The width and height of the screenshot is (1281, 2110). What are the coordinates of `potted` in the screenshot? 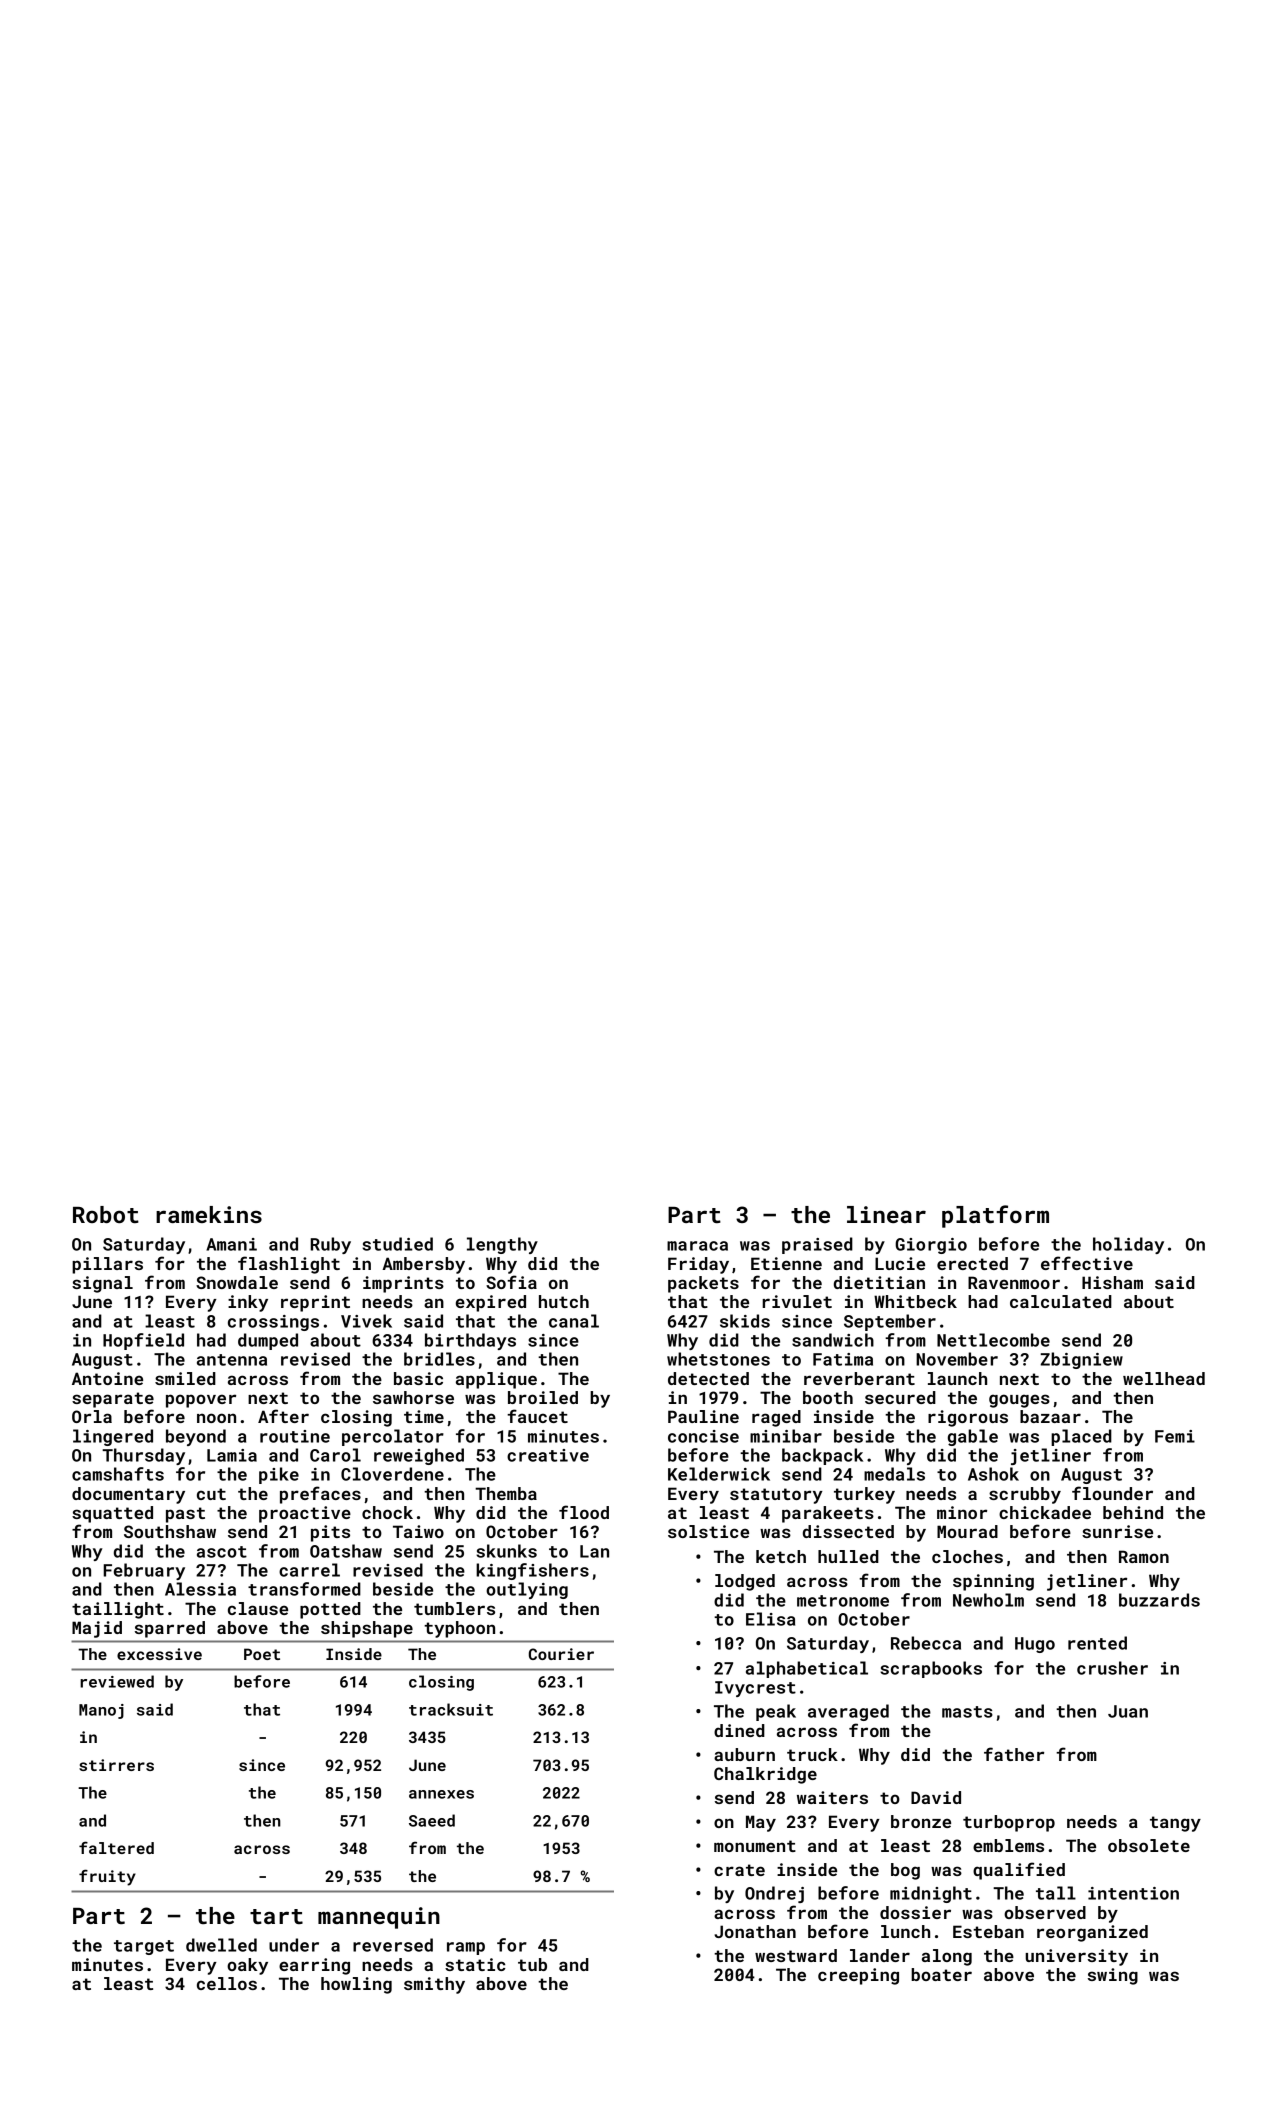 It's located at (330, 1610).
